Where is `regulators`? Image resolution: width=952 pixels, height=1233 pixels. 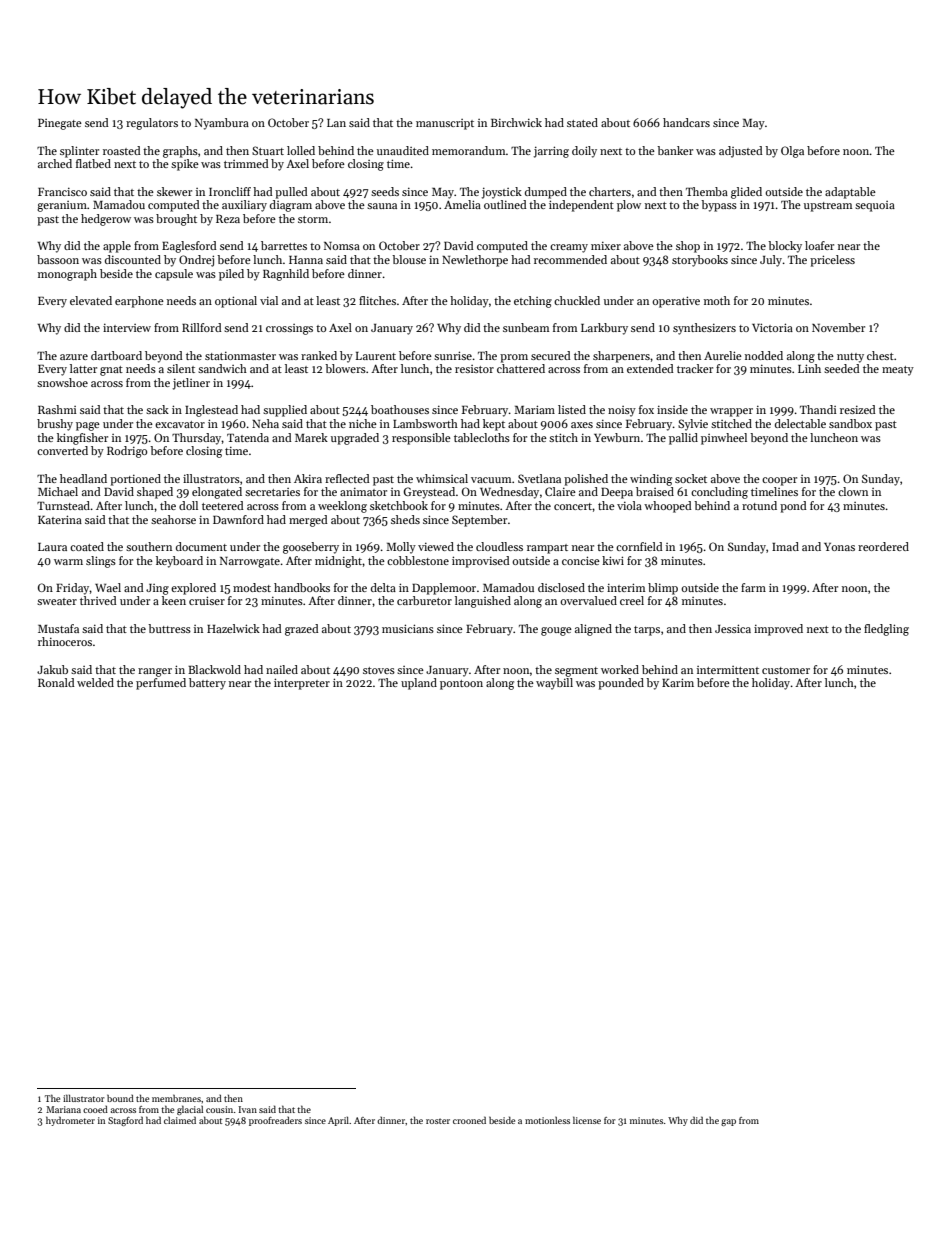
regulators is located at coordinates (152, 124).
